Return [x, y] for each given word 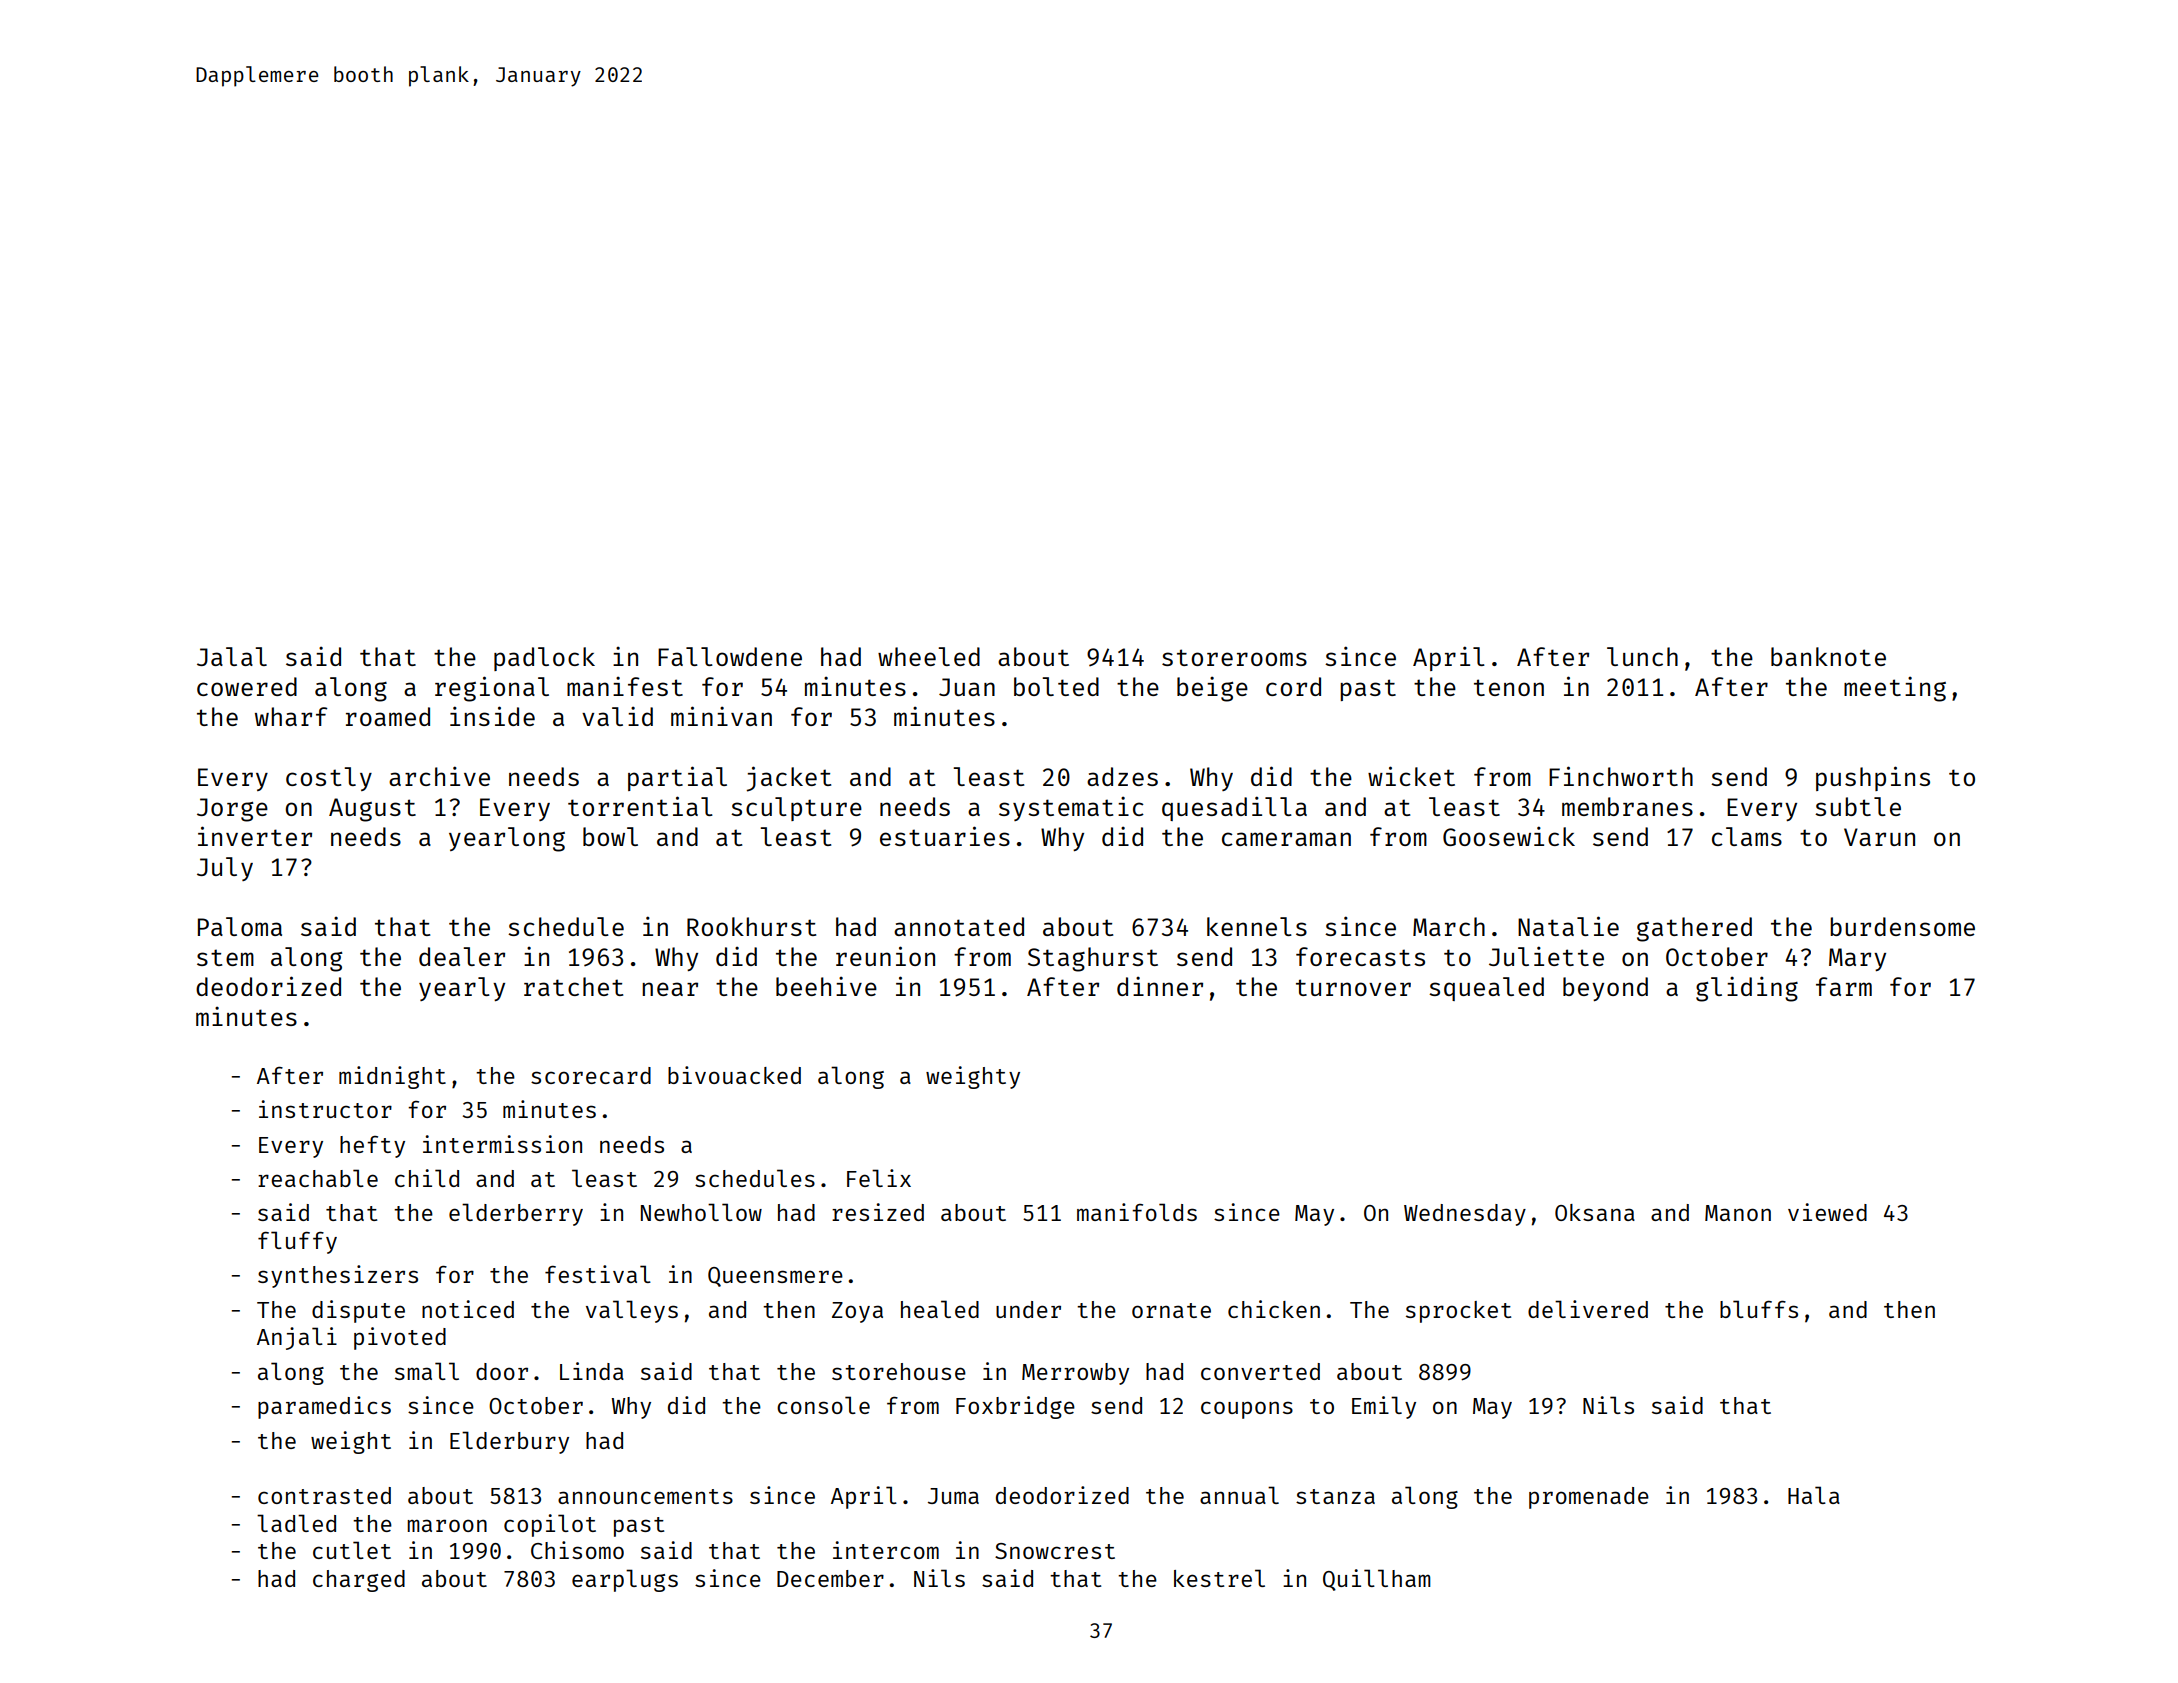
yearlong [507, 839]
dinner [1160, 986]
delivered [1588, 1309]
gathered [1694, 929]
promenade [1589, 1498]
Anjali [297, 1338]
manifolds [1137, 1212]
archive [439, 776]
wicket [1411, 776]
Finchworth [1621, 776]
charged [359, 1581]
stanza [1335, 1496]
